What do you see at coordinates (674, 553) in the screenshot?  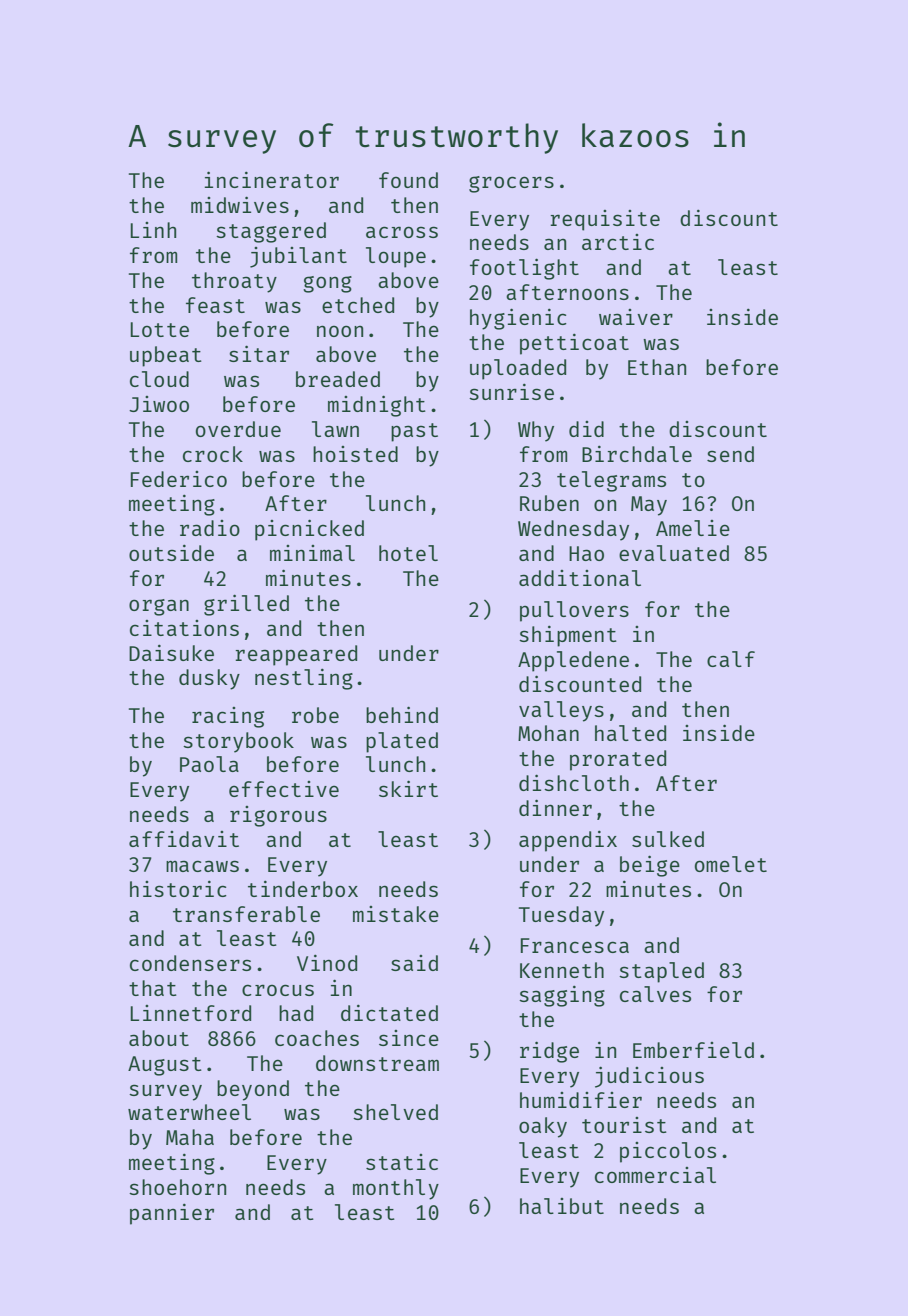 I see `evaluated` at bounding box center [674, 553].
